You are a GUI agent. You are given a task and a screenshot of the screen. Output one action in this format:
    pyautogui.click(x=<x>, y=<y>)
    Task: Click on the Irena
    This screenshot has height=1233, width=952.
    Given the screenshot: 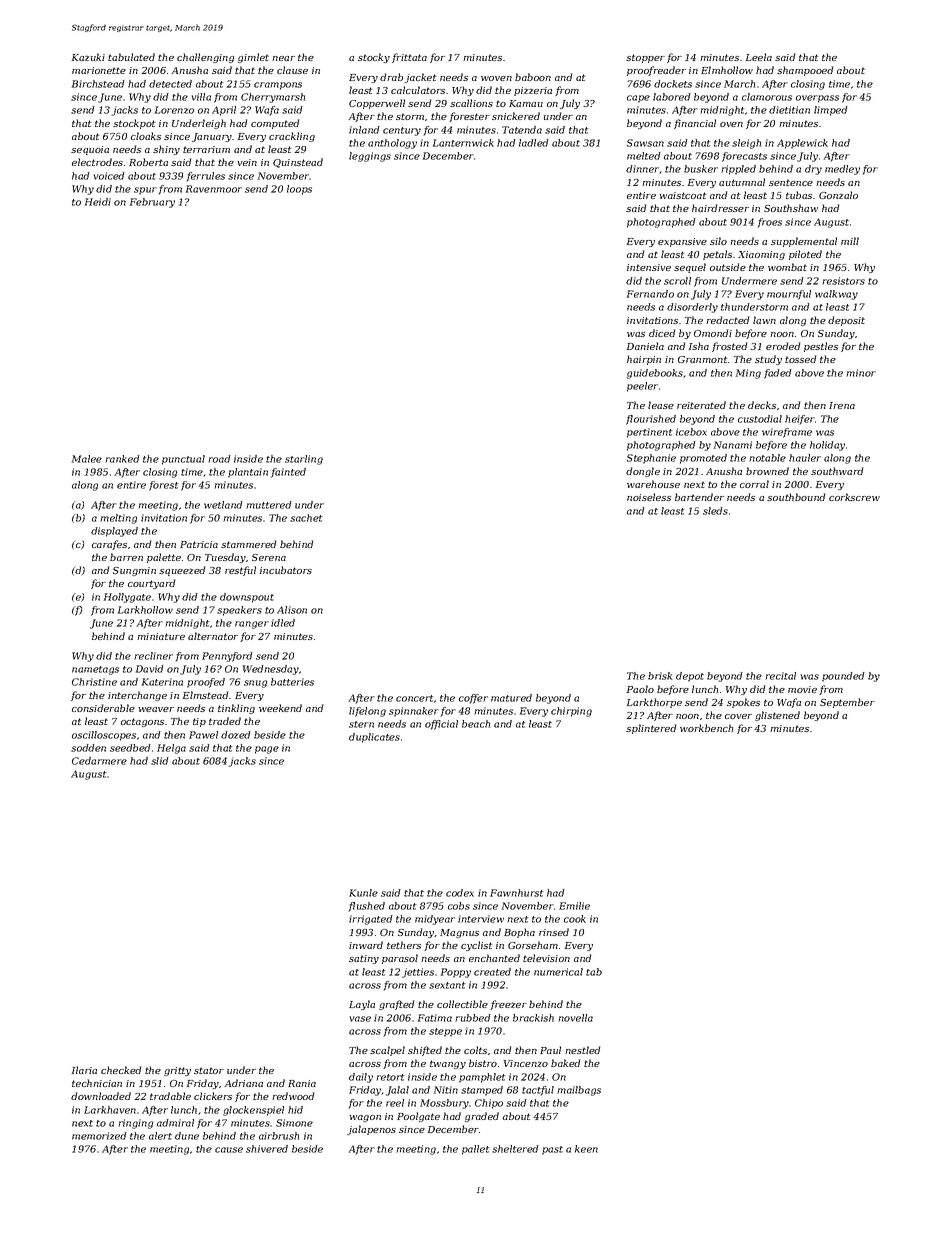 What is the action you would take?
    pyautogui.click(x=842, y=405)
